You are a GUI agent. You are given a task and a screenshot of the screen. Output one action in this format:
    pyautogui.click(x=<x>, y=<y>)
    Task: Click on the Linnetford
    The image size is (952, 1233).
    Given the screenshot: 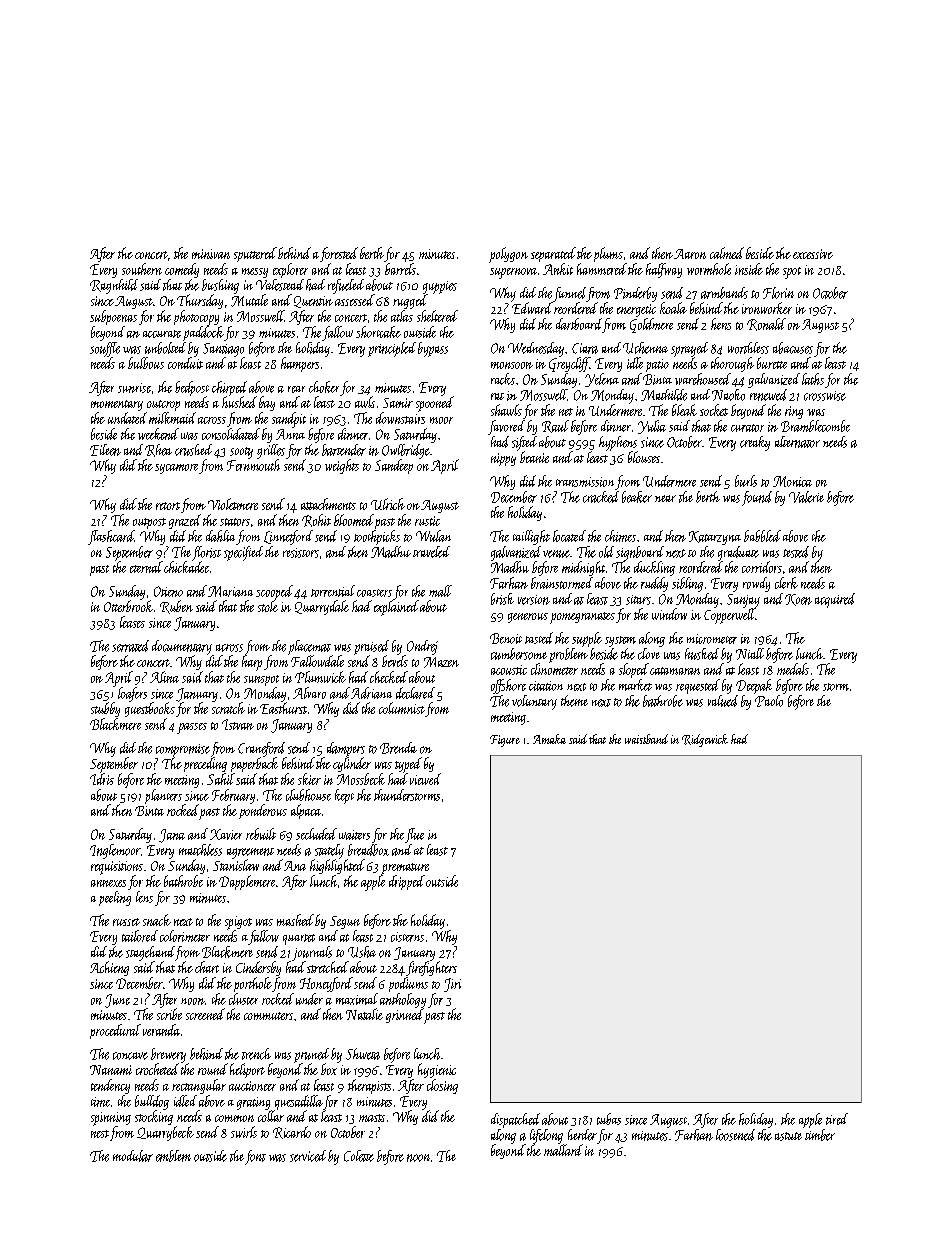 What is the action you would take?
    pyautogui.click(x=288, y=537)
